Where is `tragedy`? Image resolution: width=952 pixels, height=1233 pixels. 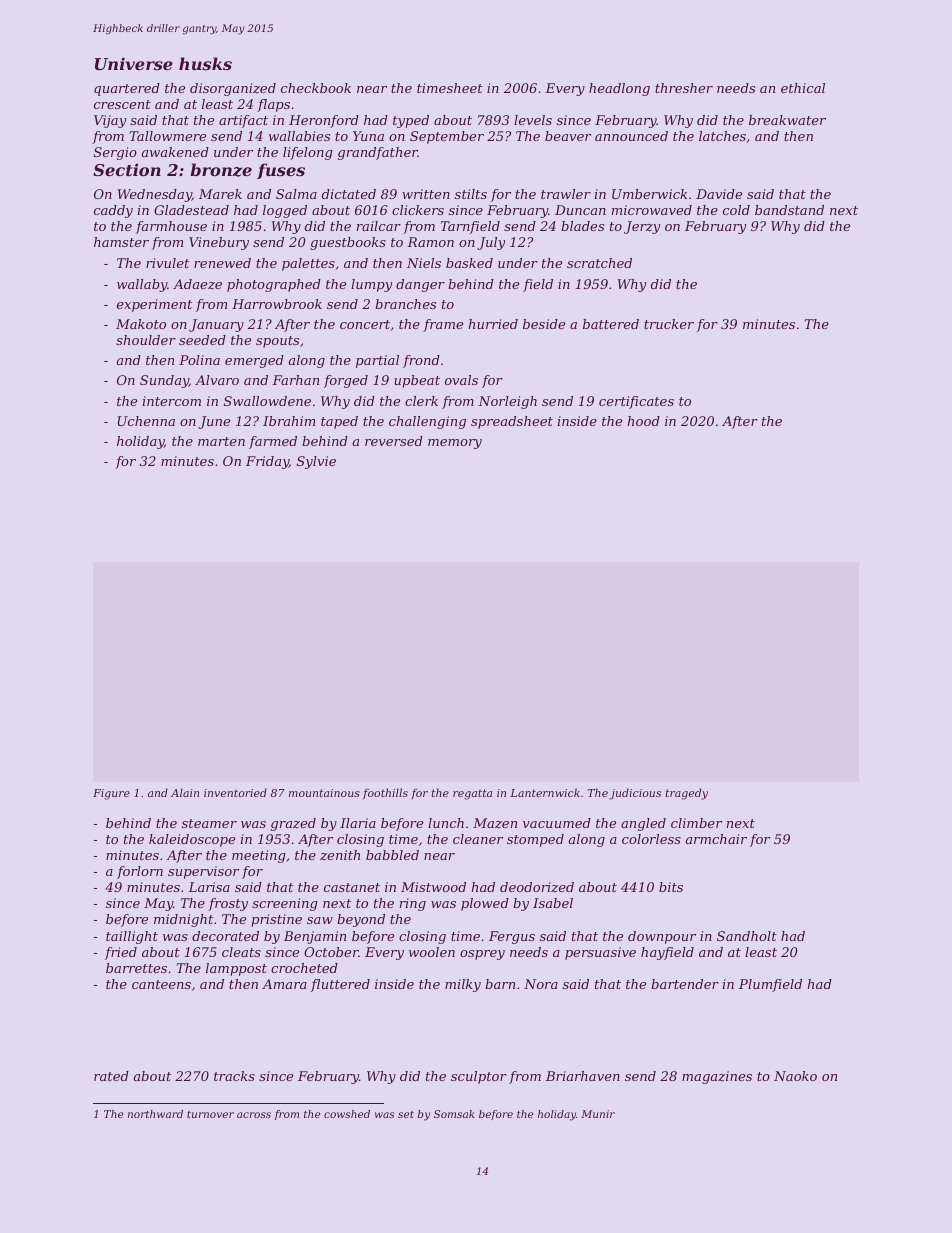
tragedy is located at coordinates (687, 794).
